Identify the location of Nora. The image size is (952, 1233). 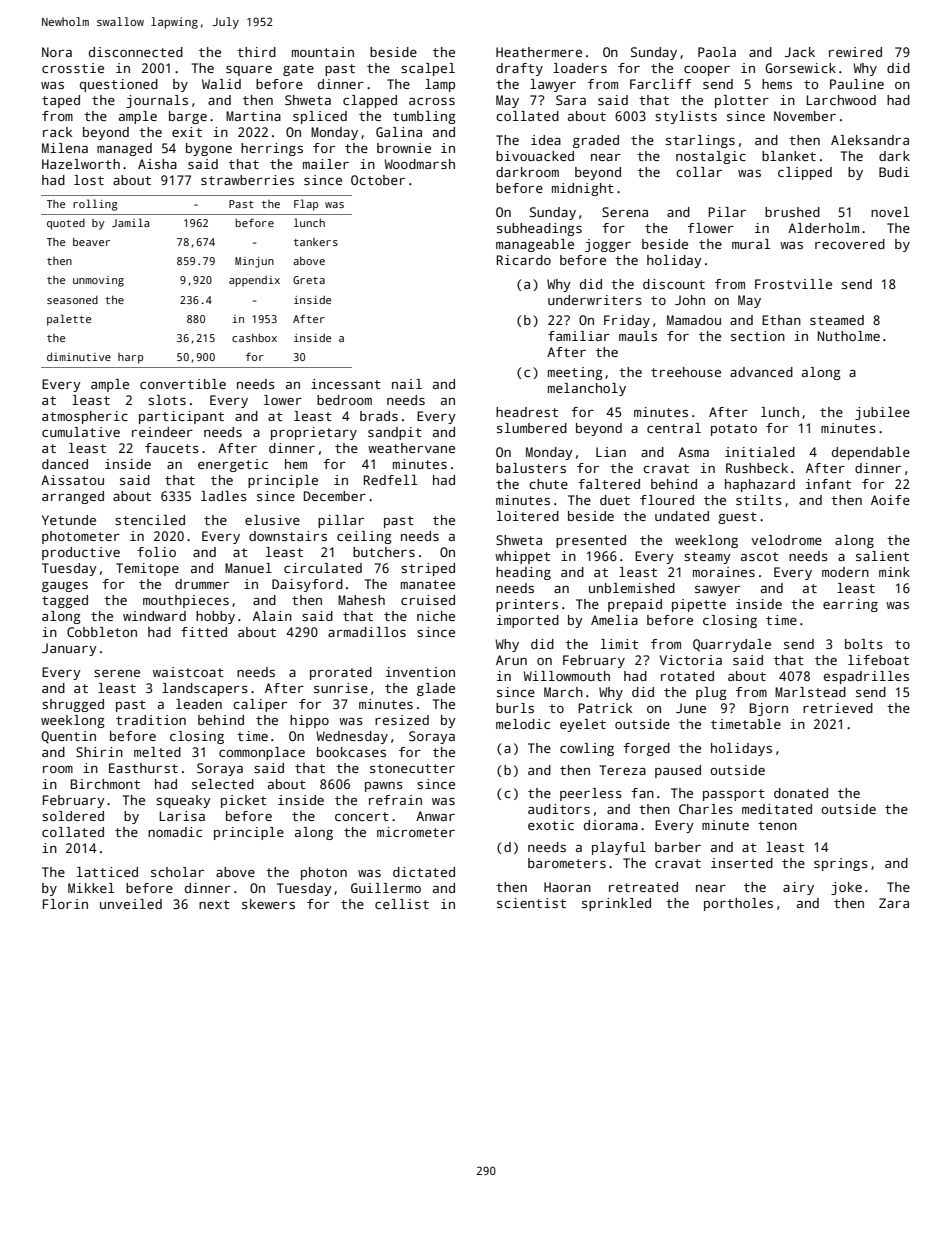
(57, 52).
